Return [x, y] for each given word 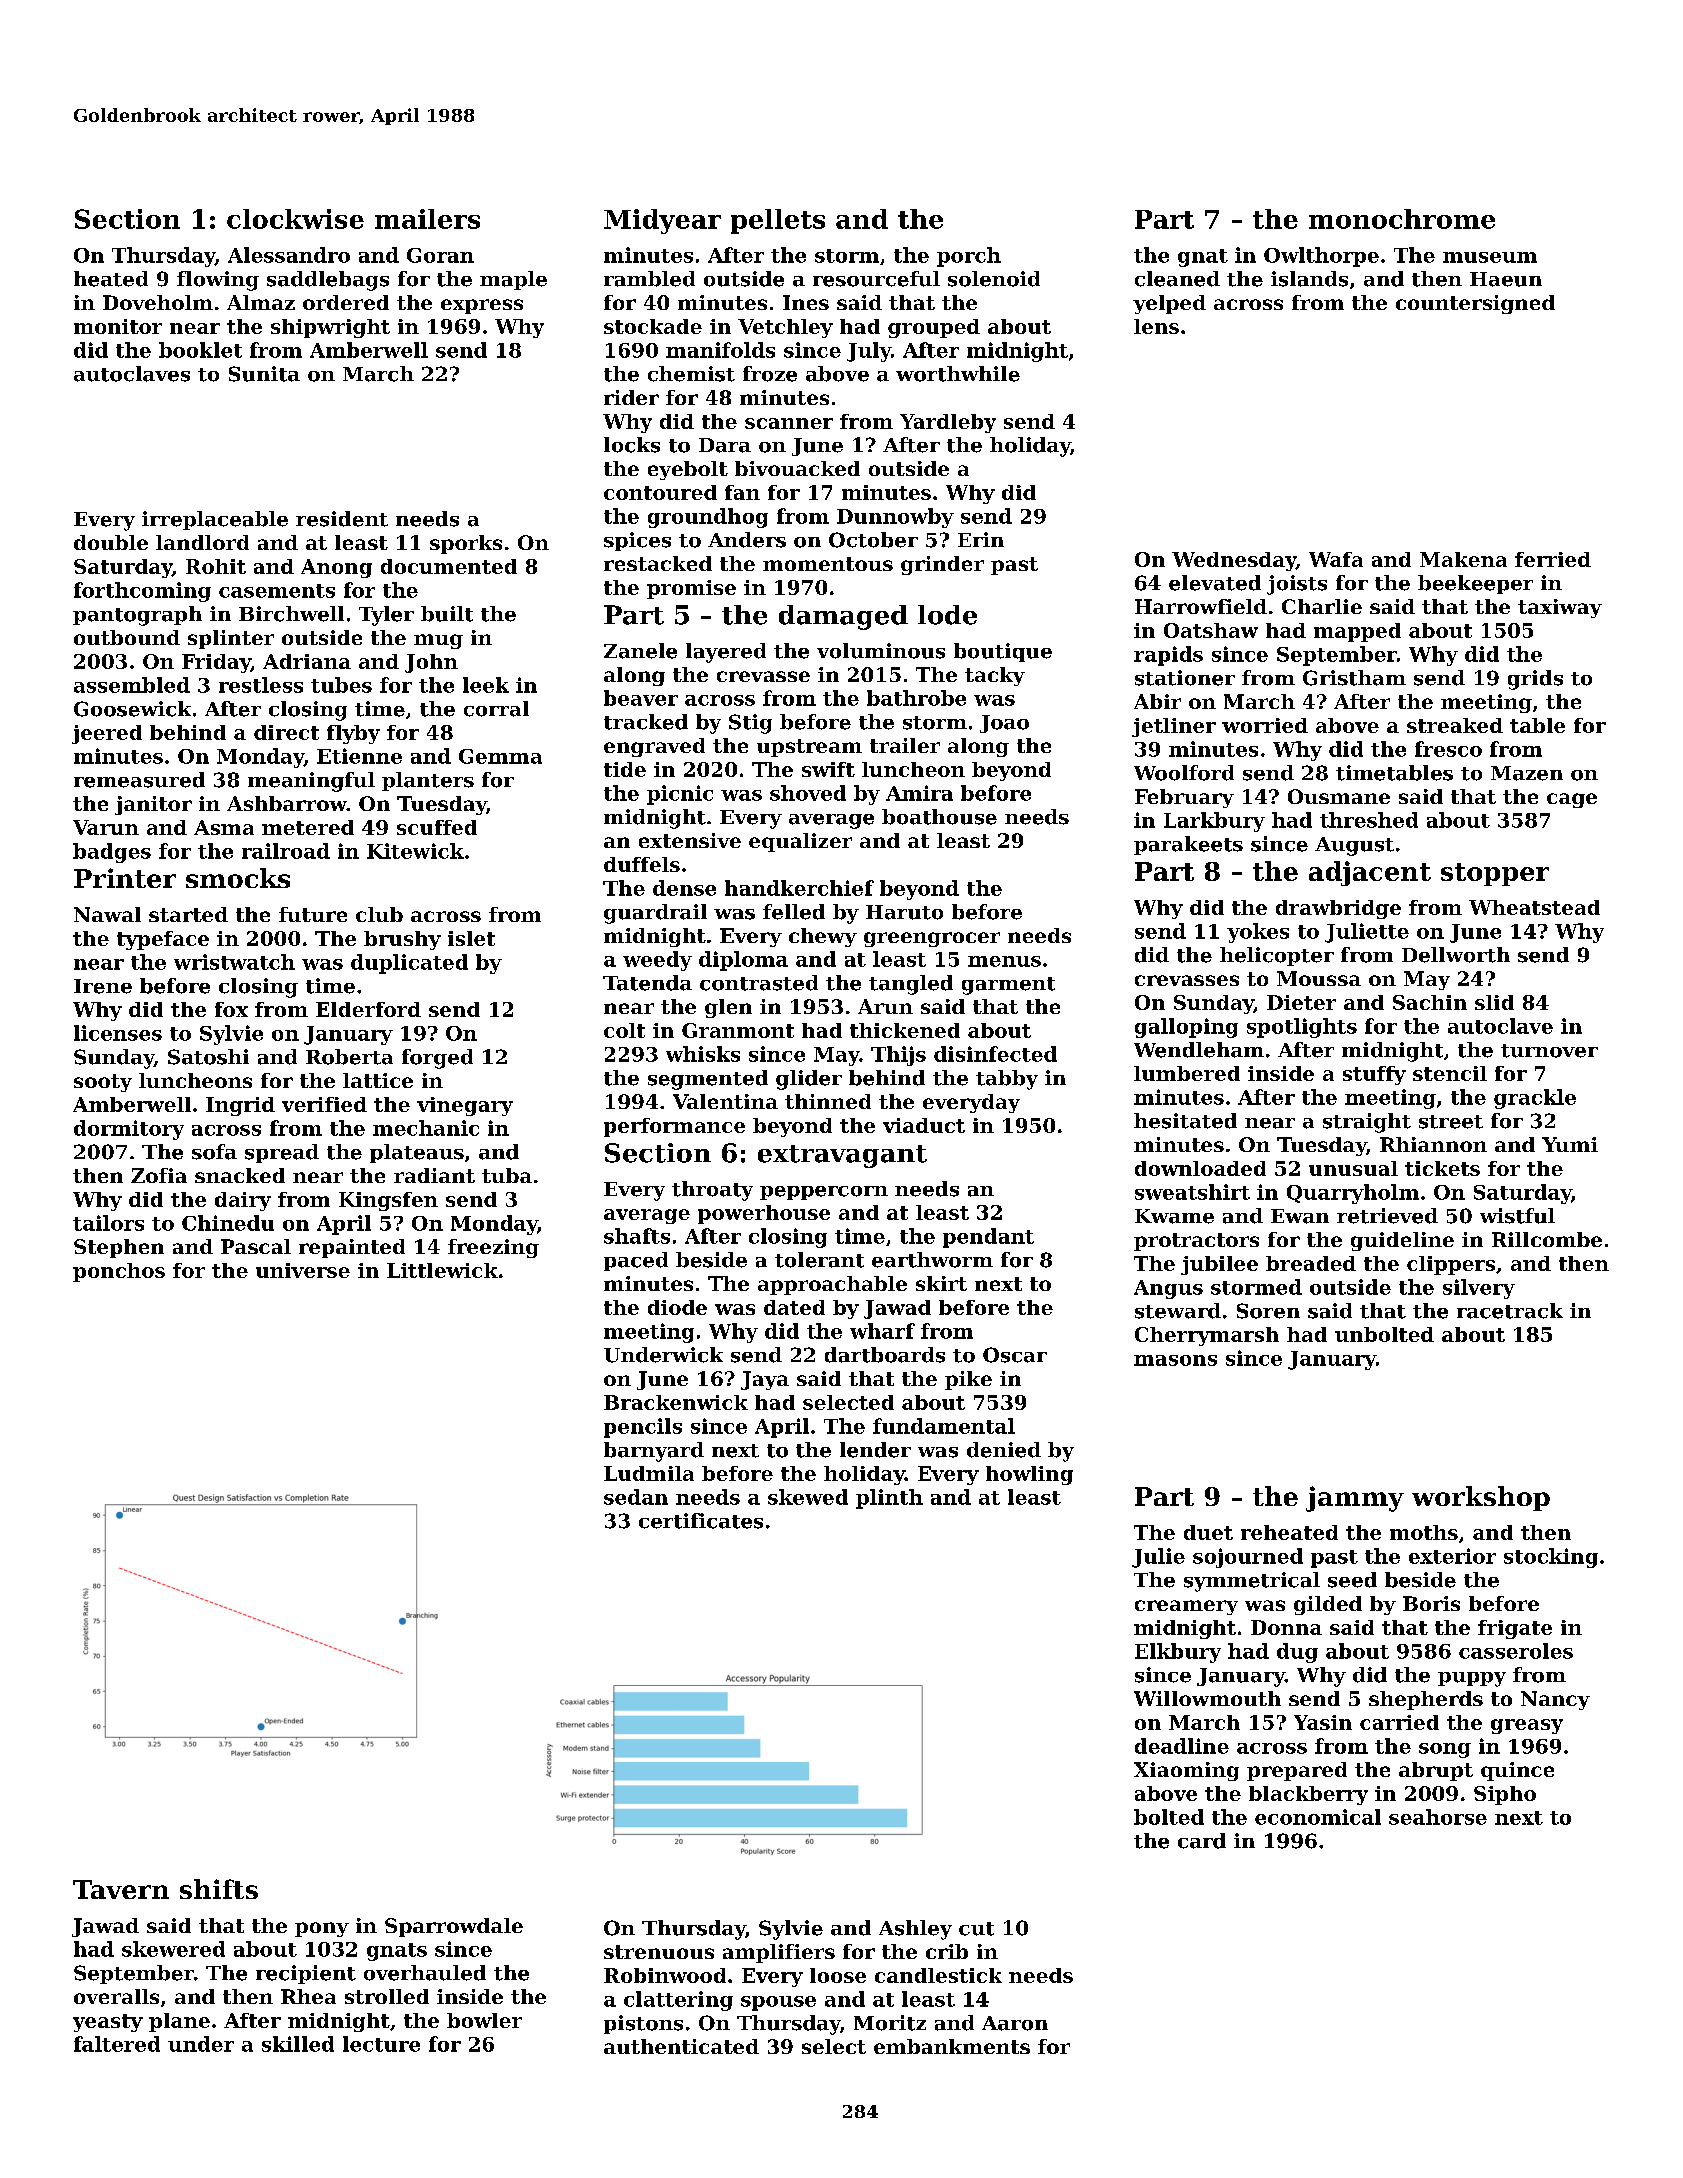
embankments [952, 2046]
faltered [117, 2044]
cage [1572, 800]
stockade [653, 326]
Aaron [1015, 2023]
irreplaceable [215, 520]
